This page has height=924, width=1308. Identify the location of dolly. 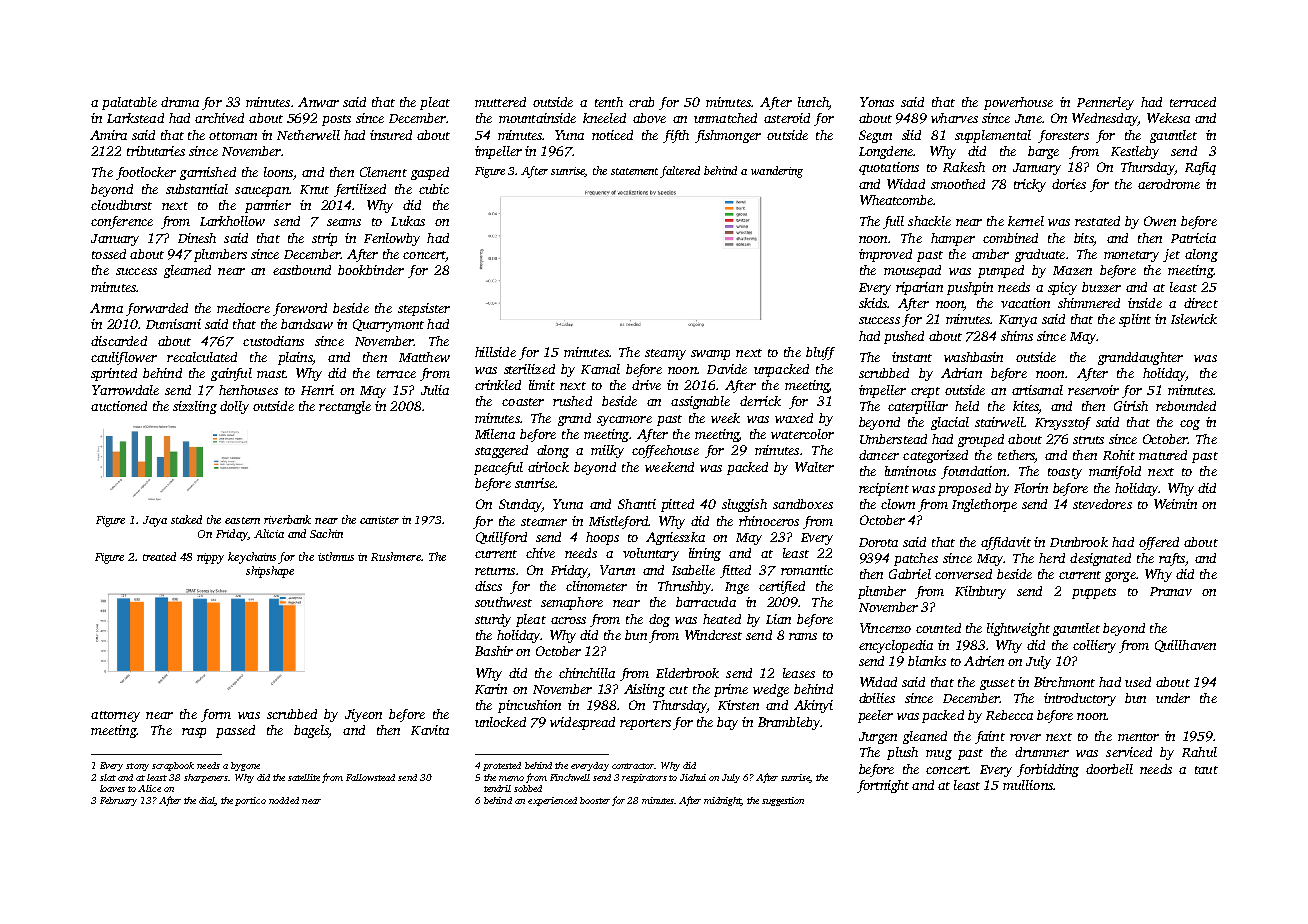
(234, 407).
